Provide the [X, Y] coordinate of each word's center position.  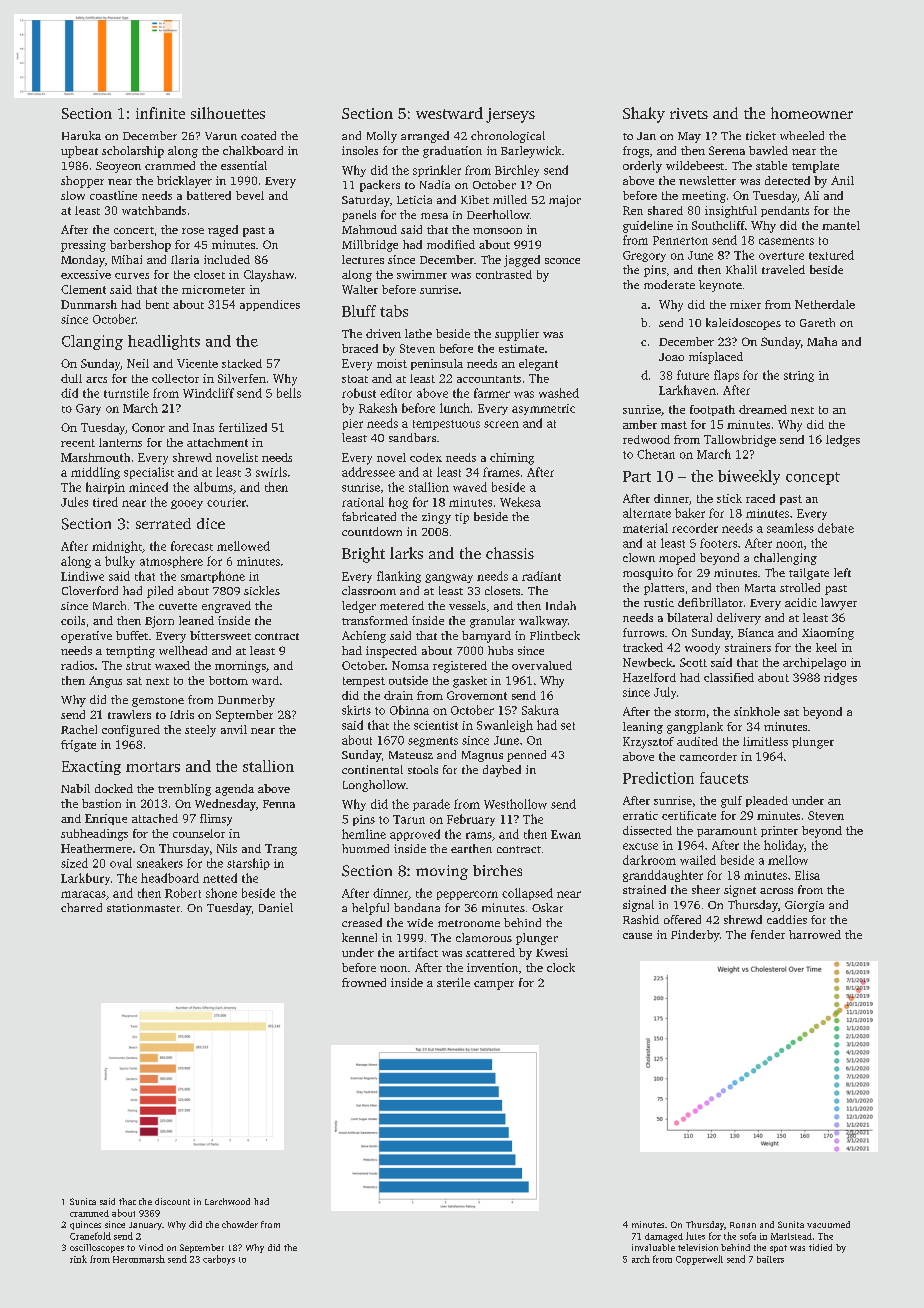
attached [155, 818]
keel [826, 647]
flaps [726, 376]
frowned [364, 982]
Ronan [743, 1225]
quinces [85, 1225]
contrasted [504, 274]
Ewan [566, 834]
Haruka [81, 135]
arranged [425, 137]
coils [73, 620]
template [815, 167]
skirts [356, 710]
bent [157, 304]
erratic [640, 815]
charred [81, 907]
